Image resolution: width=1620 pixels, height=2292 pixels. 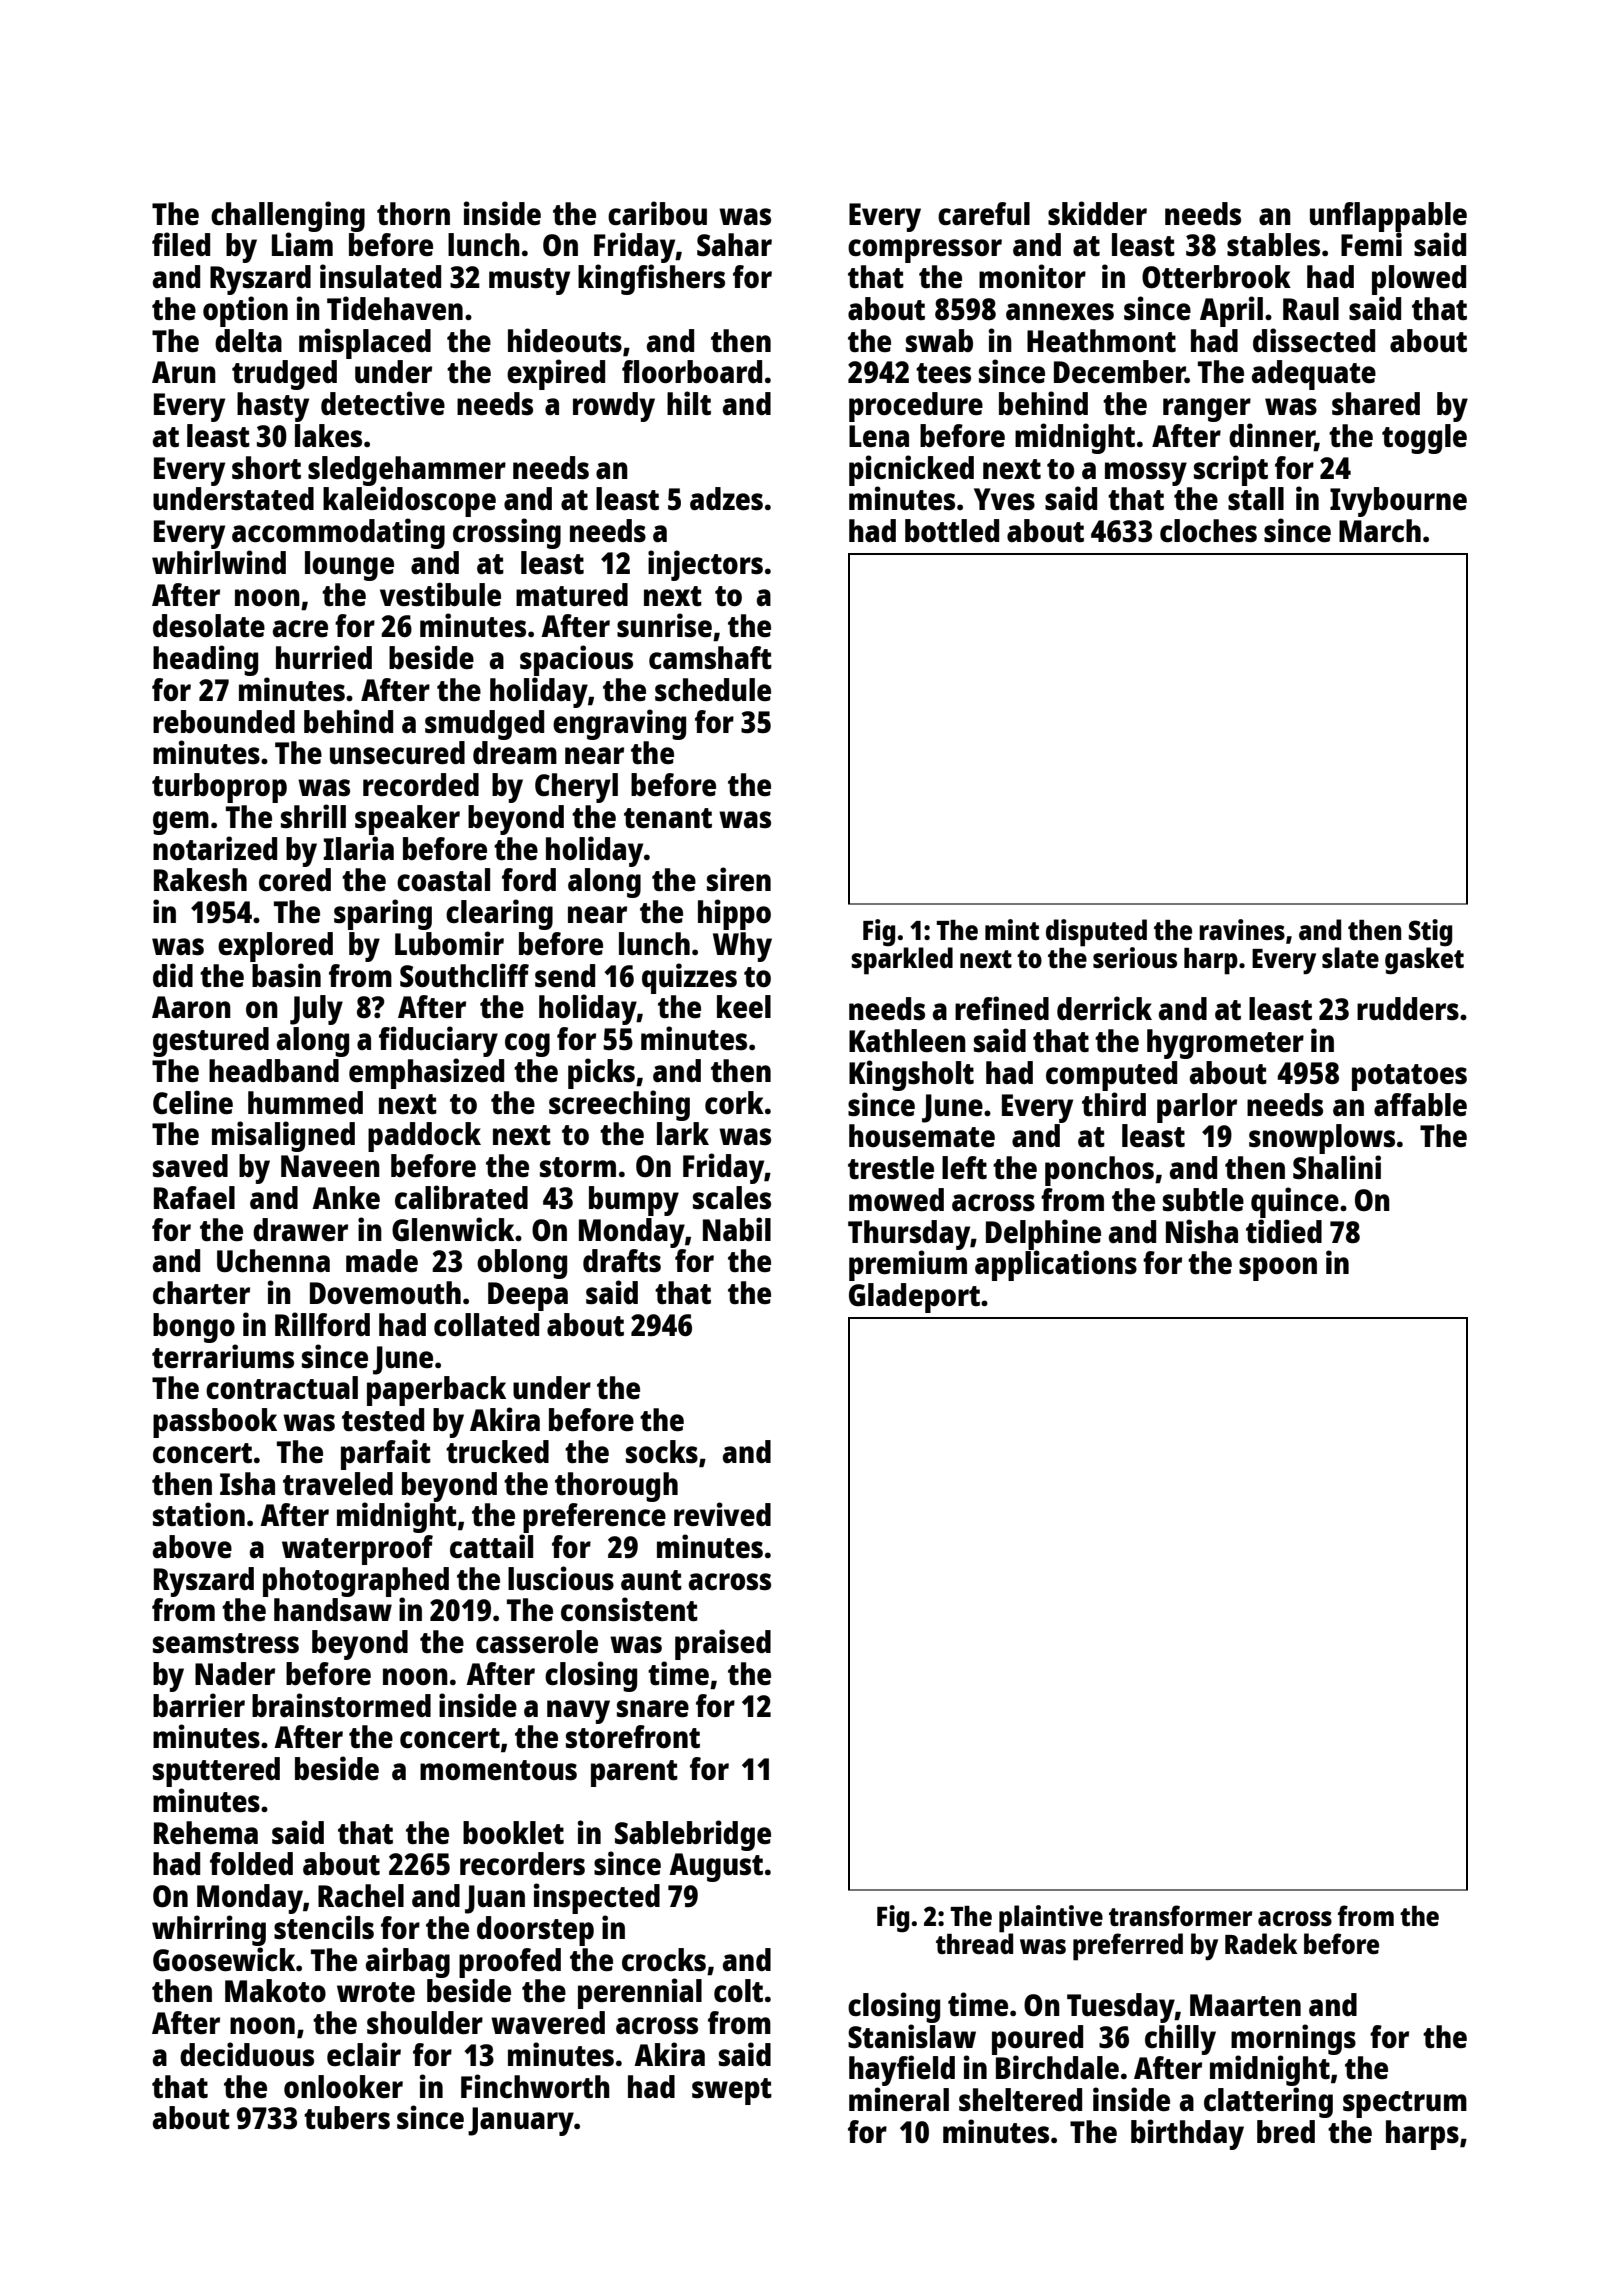 What do you see at coordinates (1187, 2134) in the document?
I see `birthday` at bounding box center [1187, 2134].
